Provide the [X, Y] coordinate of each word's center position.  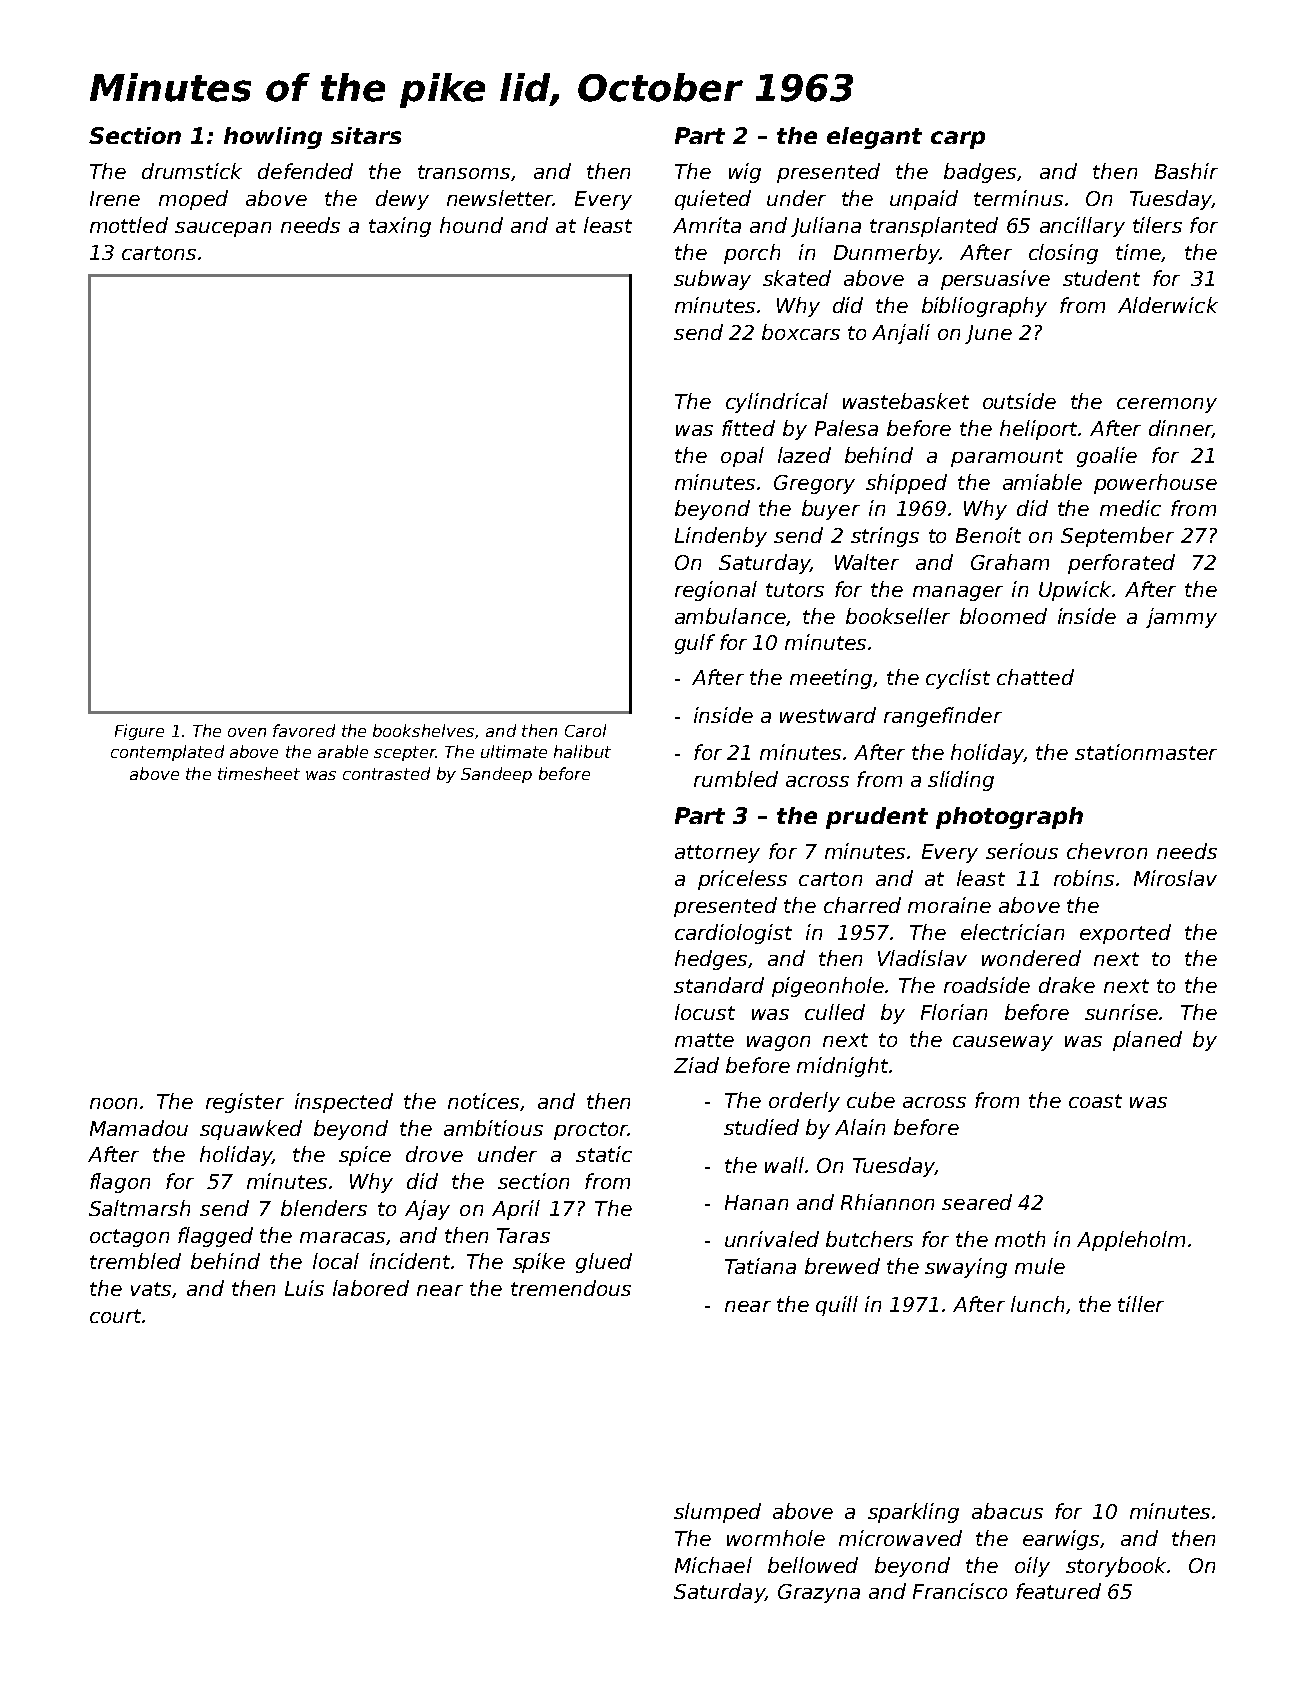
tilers [1157, 225]
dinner [1180, 429]
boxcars [801, 332]
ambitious [493, 1128]
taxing [400, 227]
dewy [402, 200]
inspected [344, 1103]
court [115, 1316]
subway [712, 280]
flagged [215, 1237]
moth [1020, 1239]
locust [705, 1012]
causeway [1003, 1043]
